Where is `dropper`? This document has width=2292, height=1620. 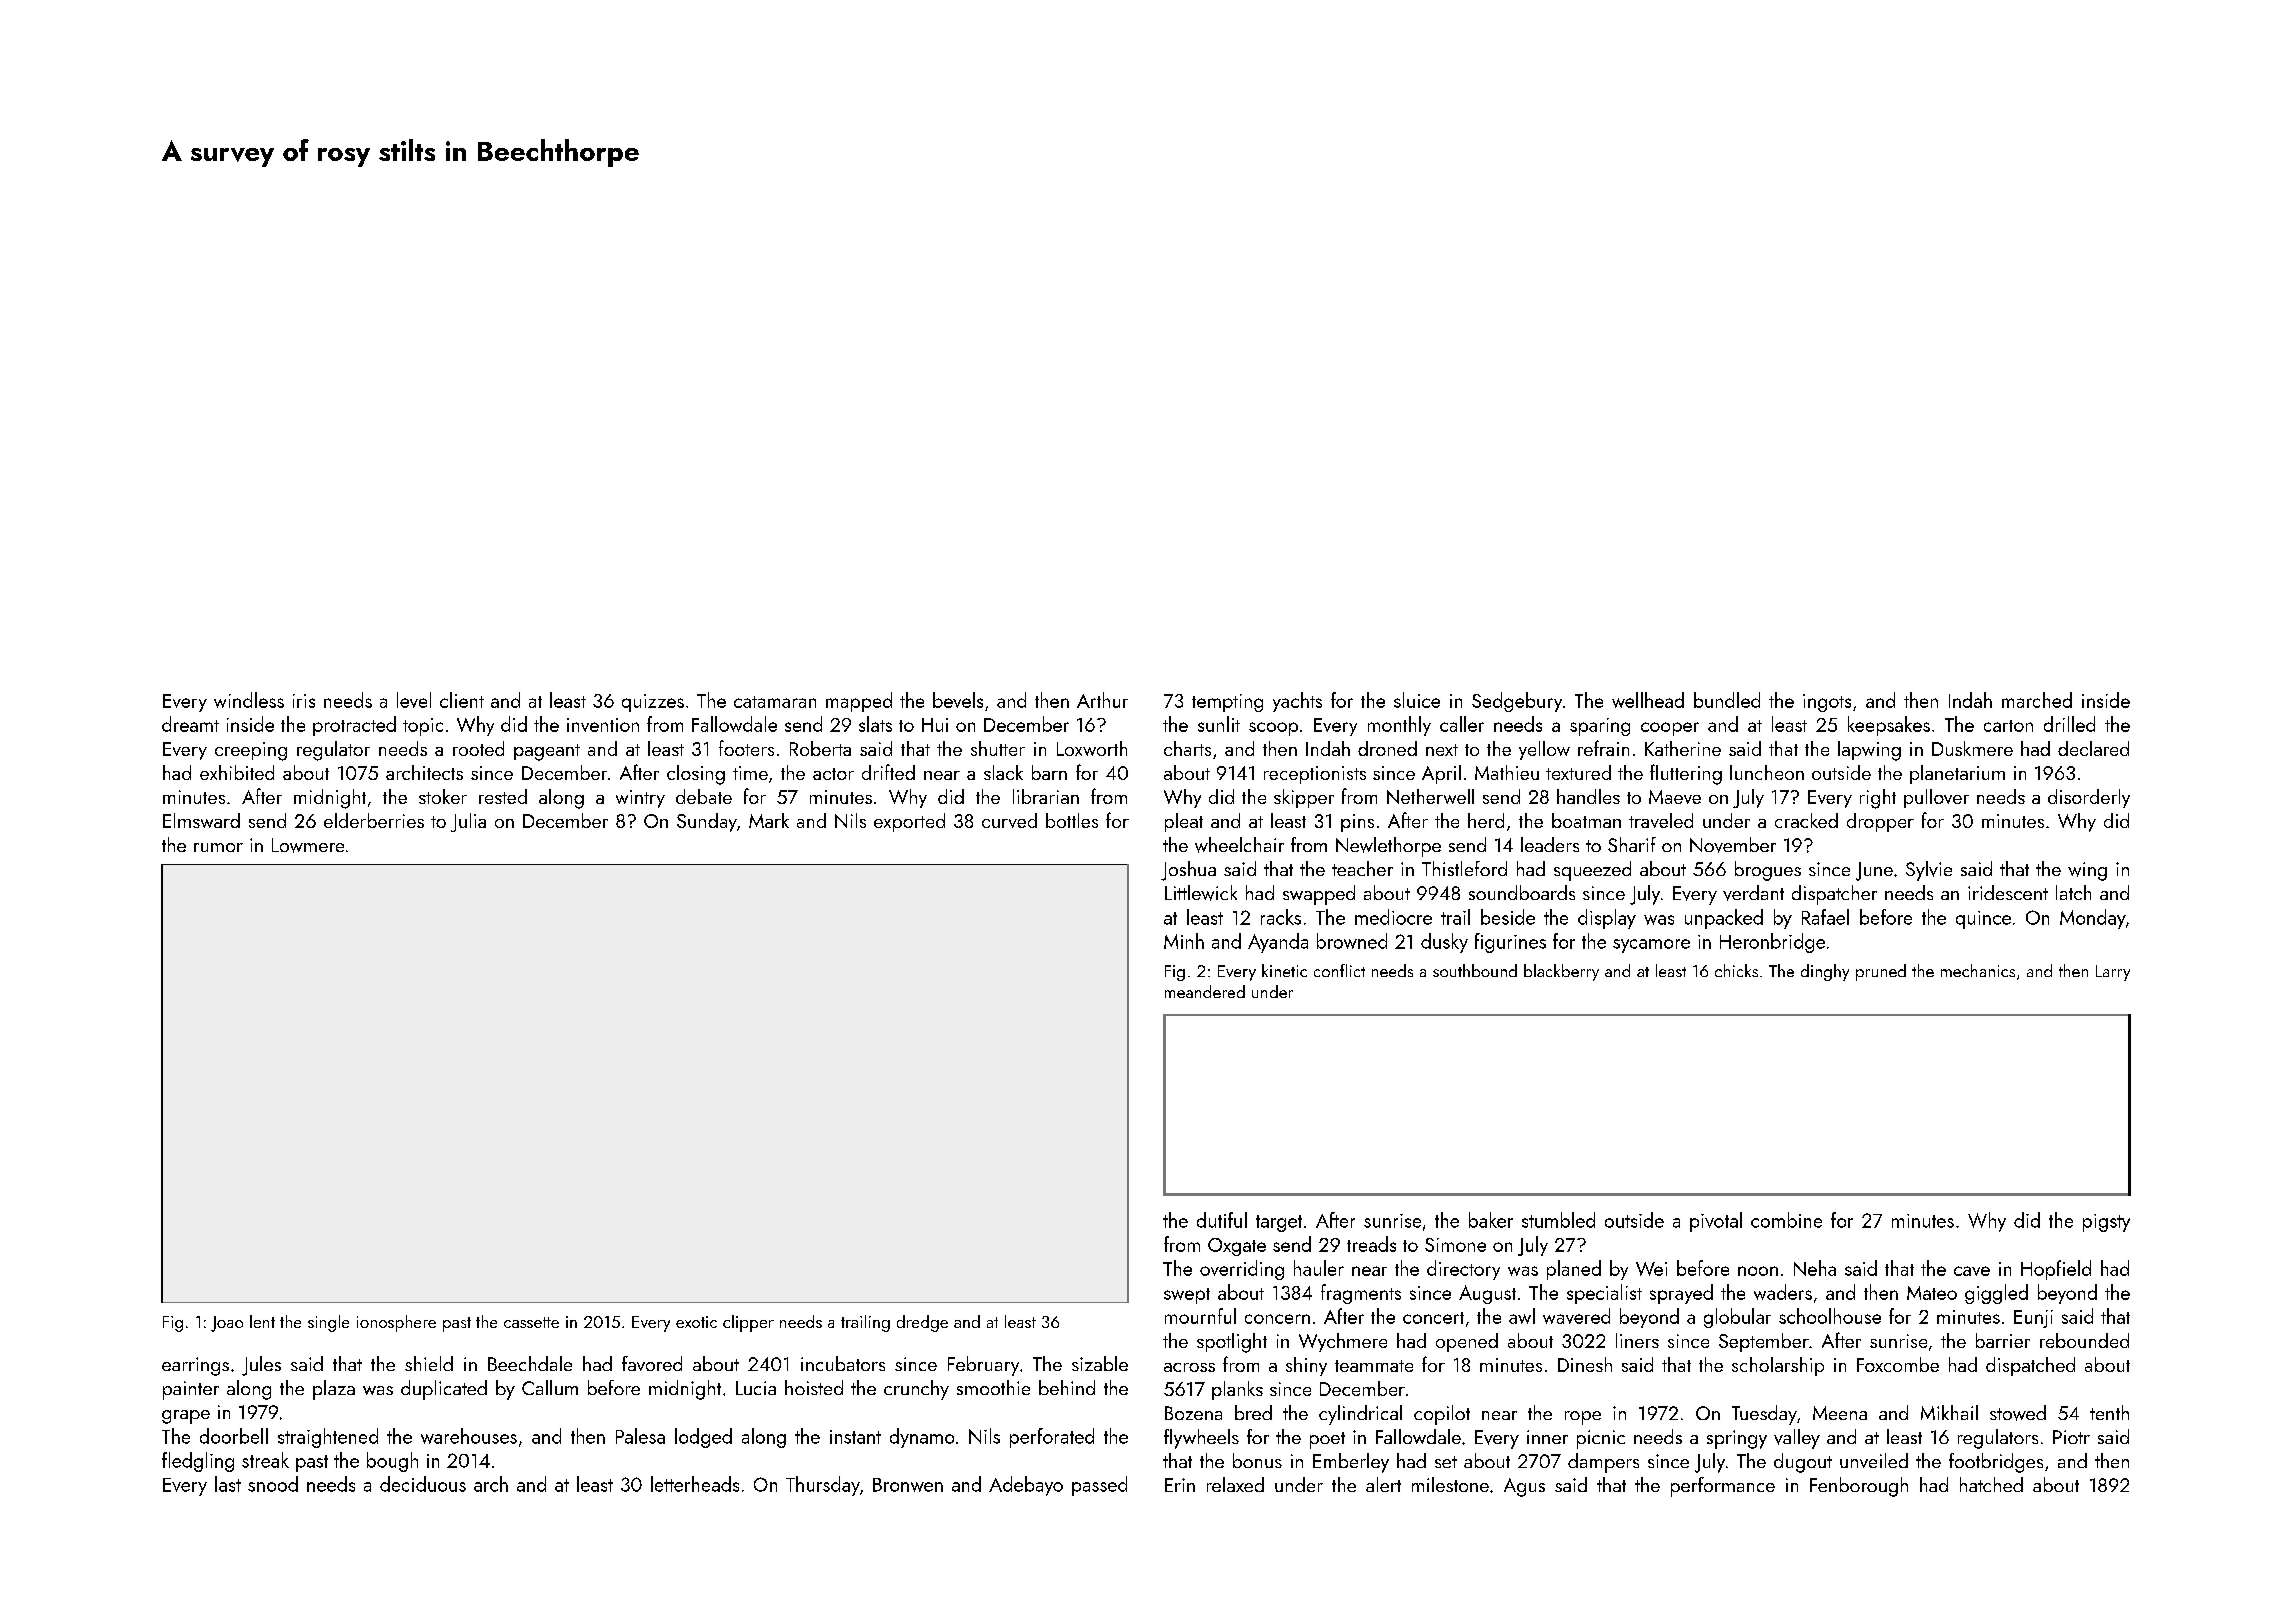 dropper is located at coordinates (1880, 822).
